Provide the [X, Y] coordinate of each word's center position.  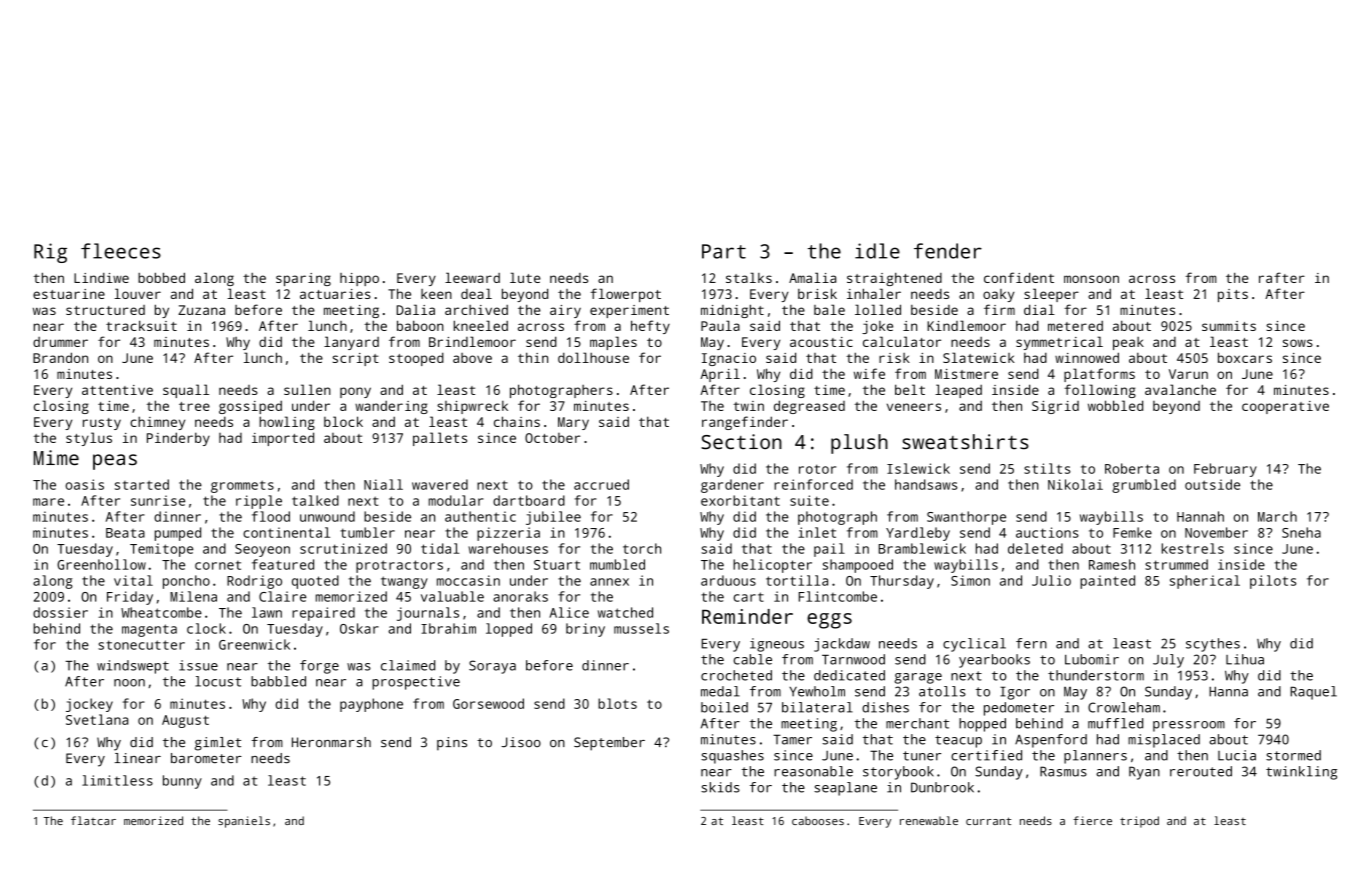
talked [315, 500]
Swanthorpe [966, 518]
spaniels [244, 822]
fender [948, 251]
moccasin [468, 580]
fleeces [121, 251]
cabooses [818, 820]
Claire [282, 596]
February [1225, 470]
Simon [970, 580]
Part [724, 251]
